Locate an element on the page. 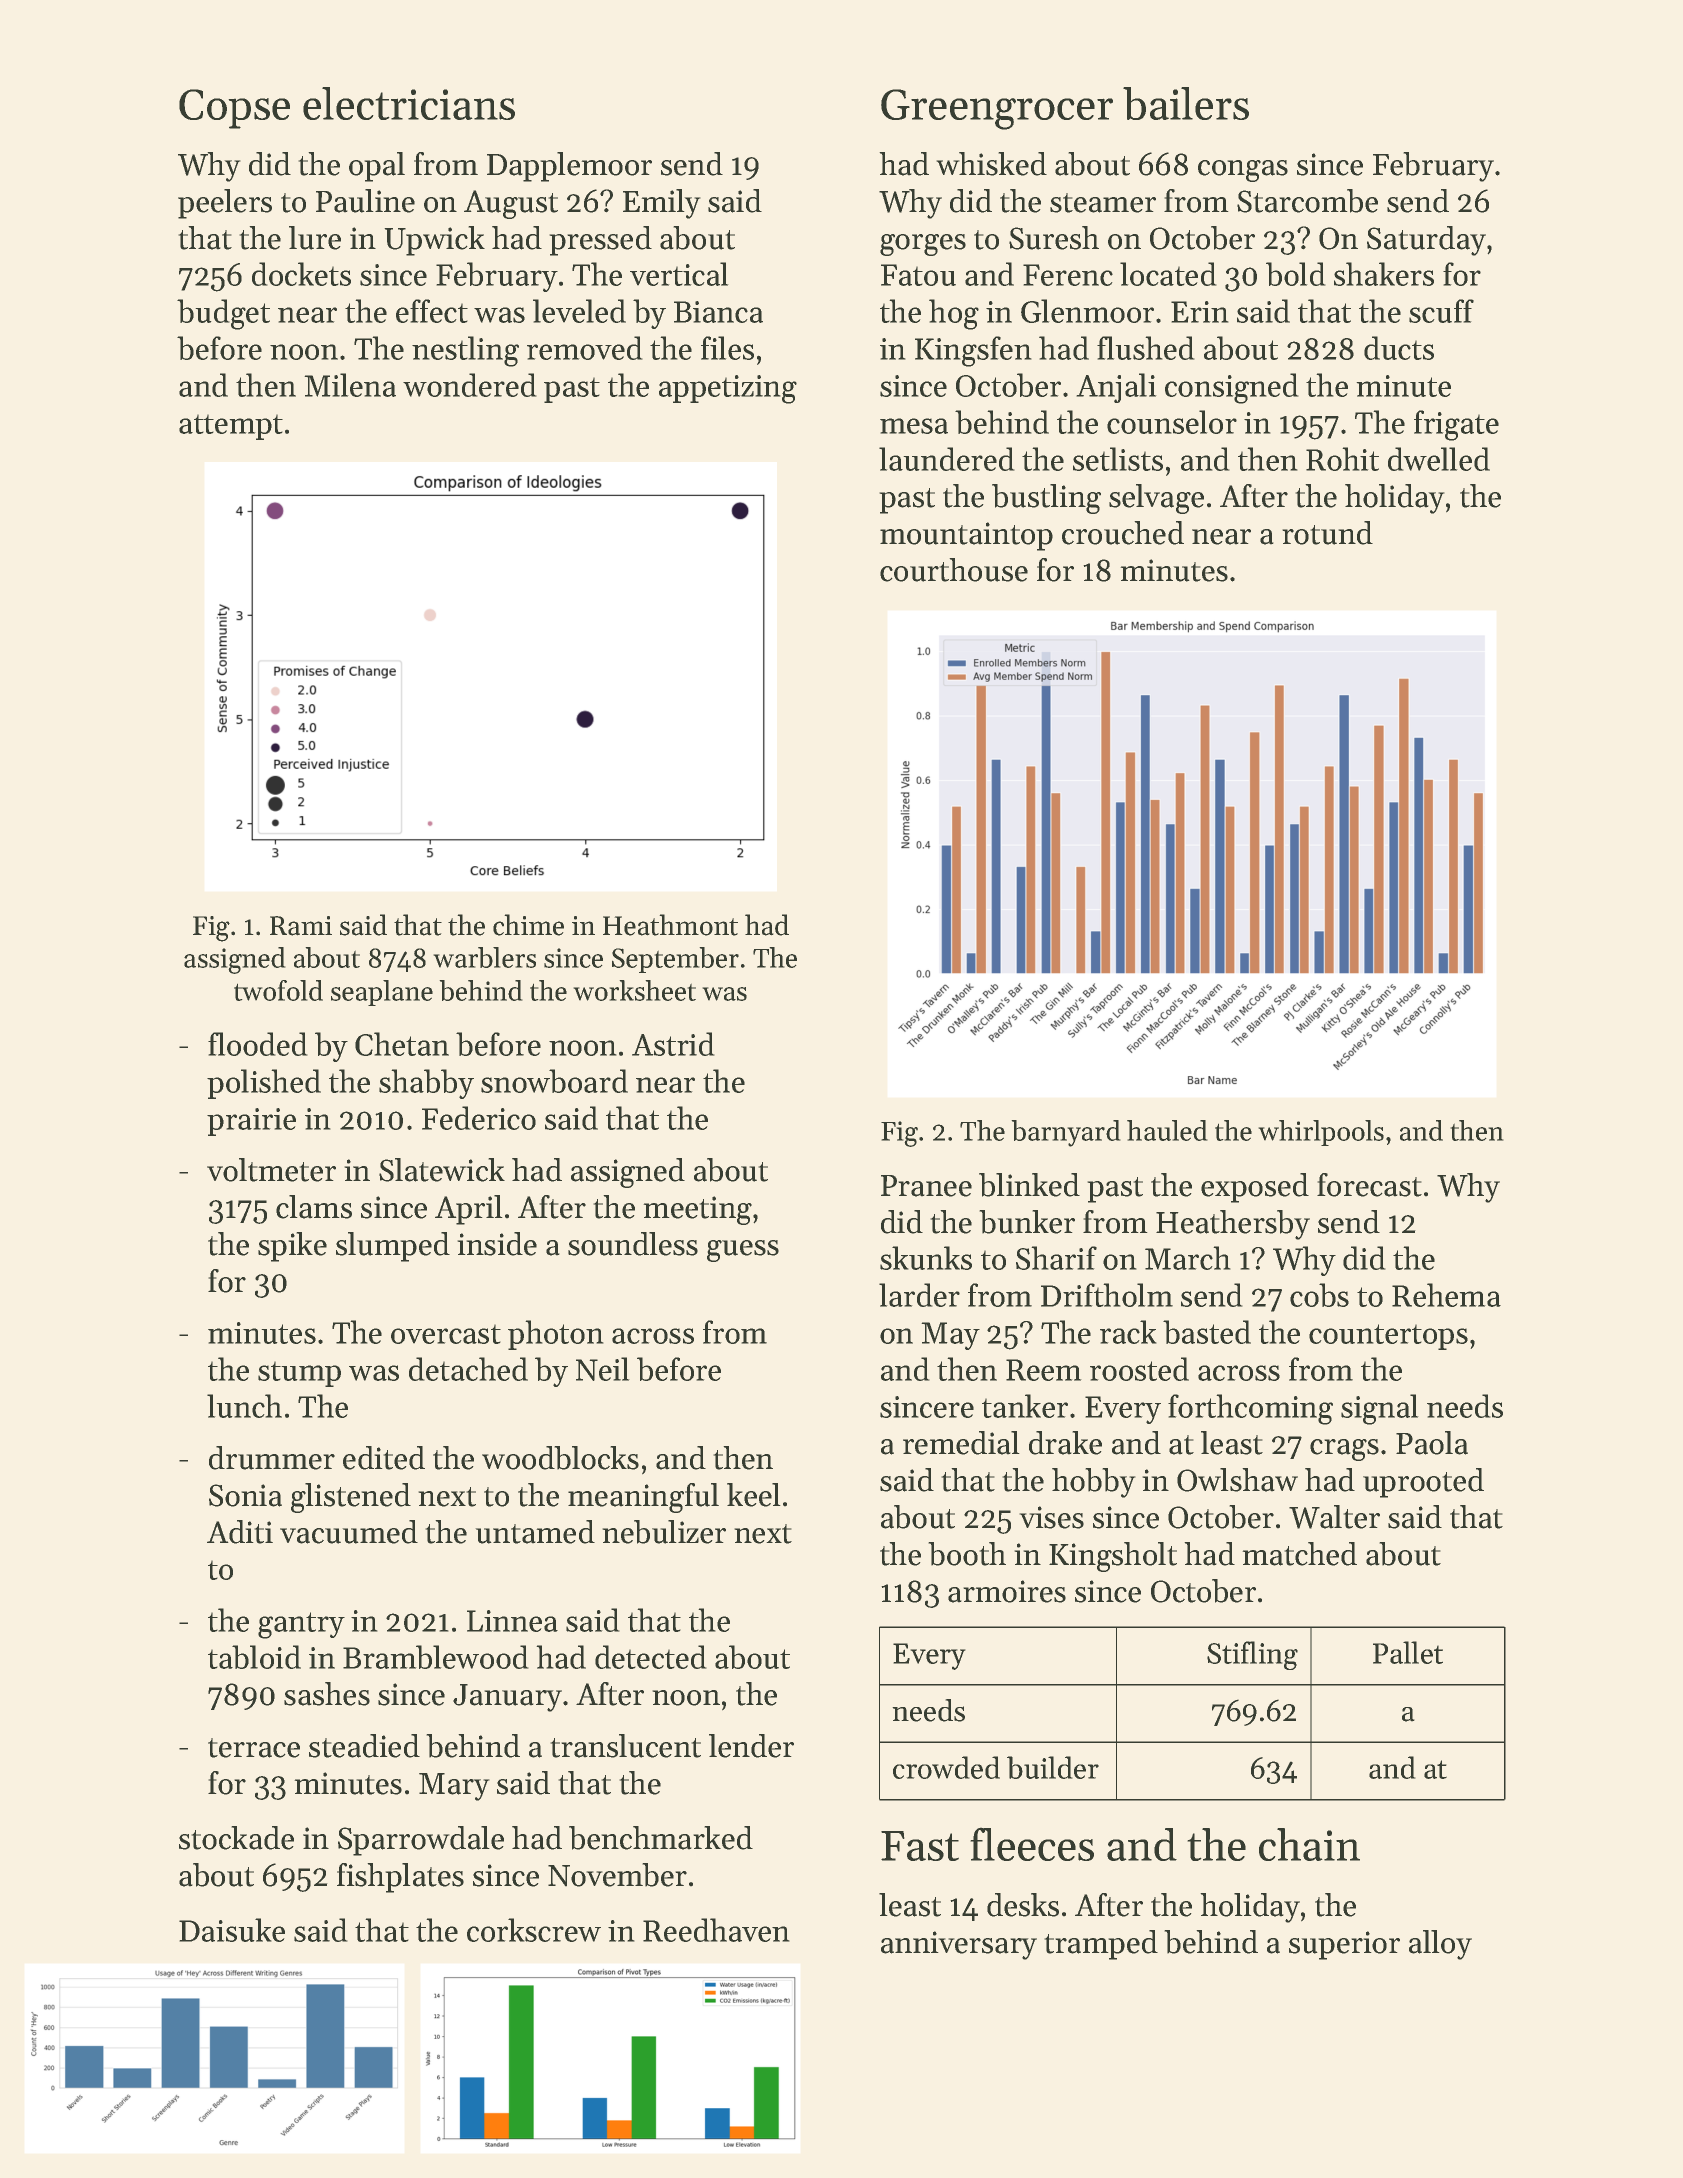 The width and height of the document is (1683, 2178). bailers is located at coordinates (1186, 103).
